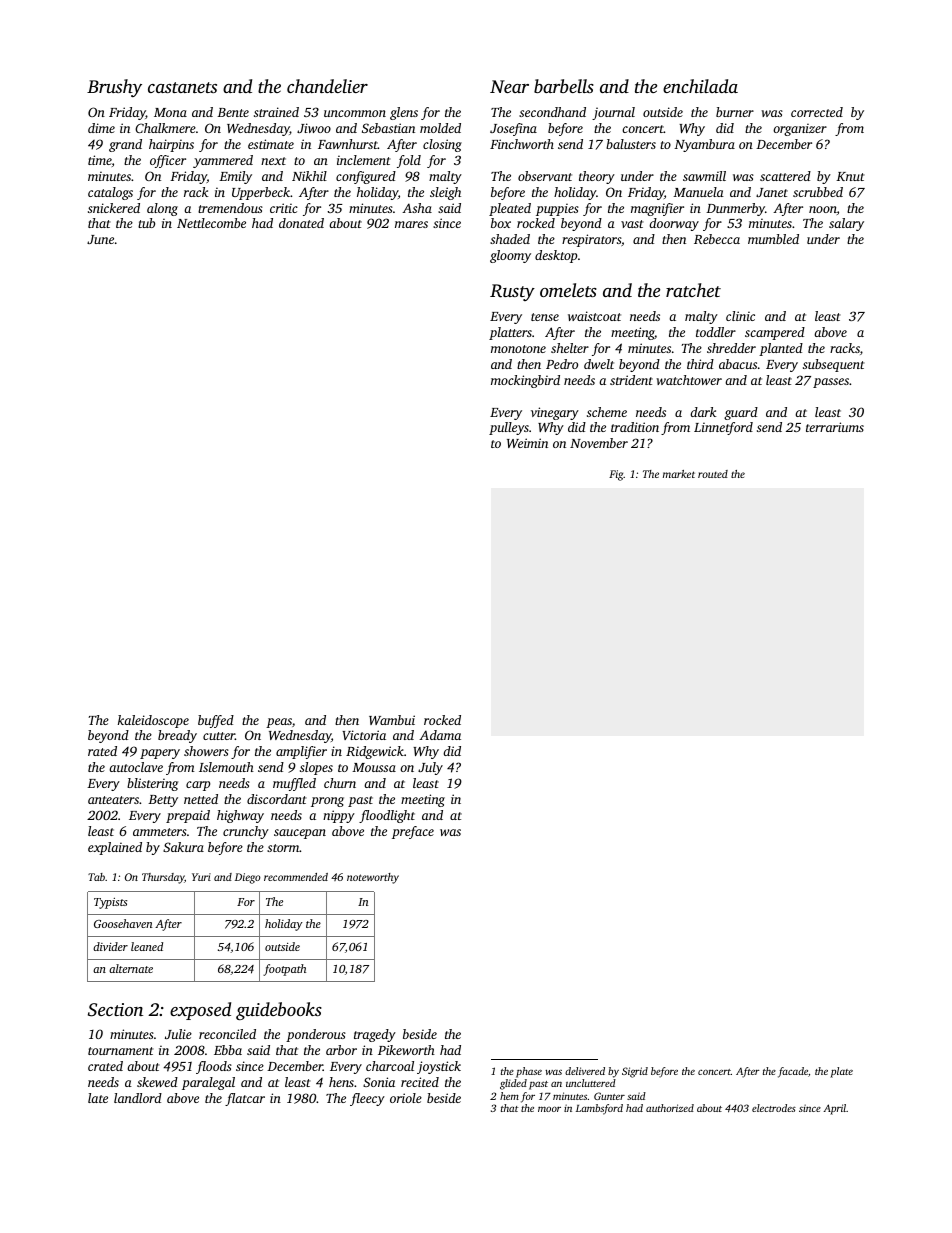  I want to click on moor, so click(549, 1109).
